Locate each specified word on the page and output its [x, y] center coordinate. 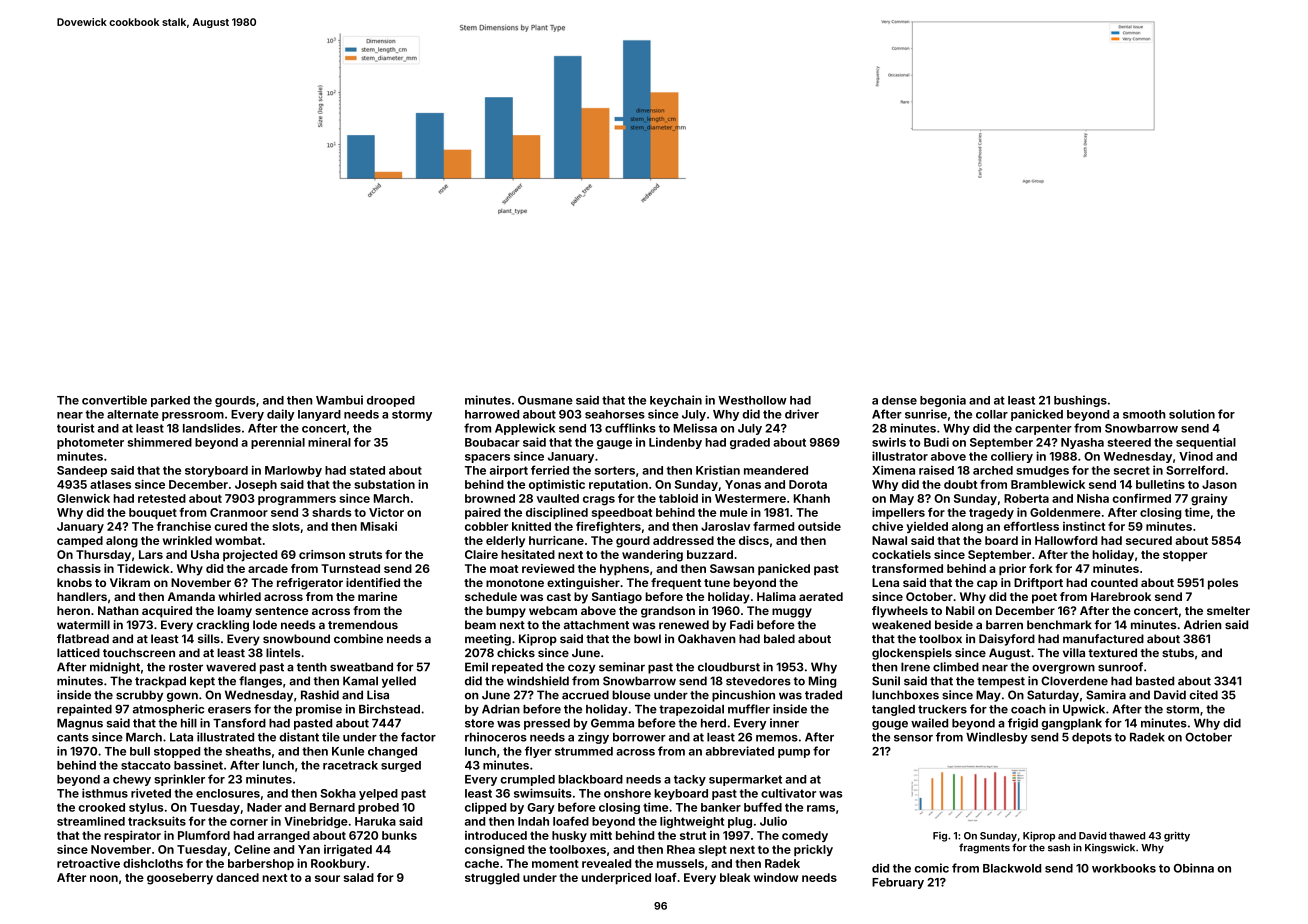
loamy [235, 612]
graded [750, 443]
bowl [647, 638]
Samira [1106, 695]
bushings [1080, 401]
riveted [151, 793]
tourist [75, 428]
